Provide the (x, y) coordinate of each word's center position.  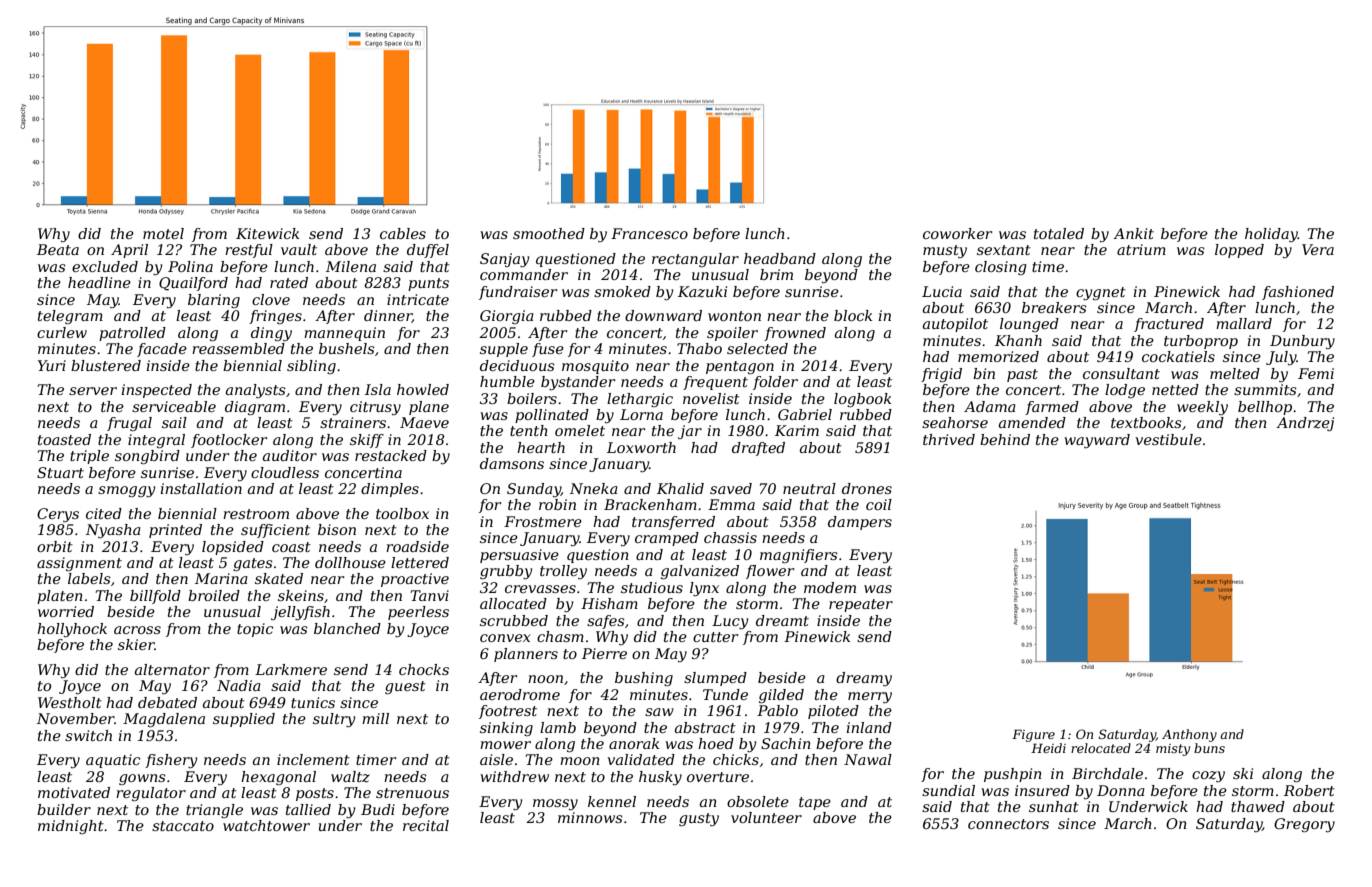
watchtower (266, 825)
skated (279, 578)
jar (690, 432)
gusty (699, 819)
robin (557, 504)
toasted (64, 439)
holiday (1271, 235)
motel (163, 233)
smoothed (549, 233)
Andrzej (1305, 424)
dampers (860, 523)
